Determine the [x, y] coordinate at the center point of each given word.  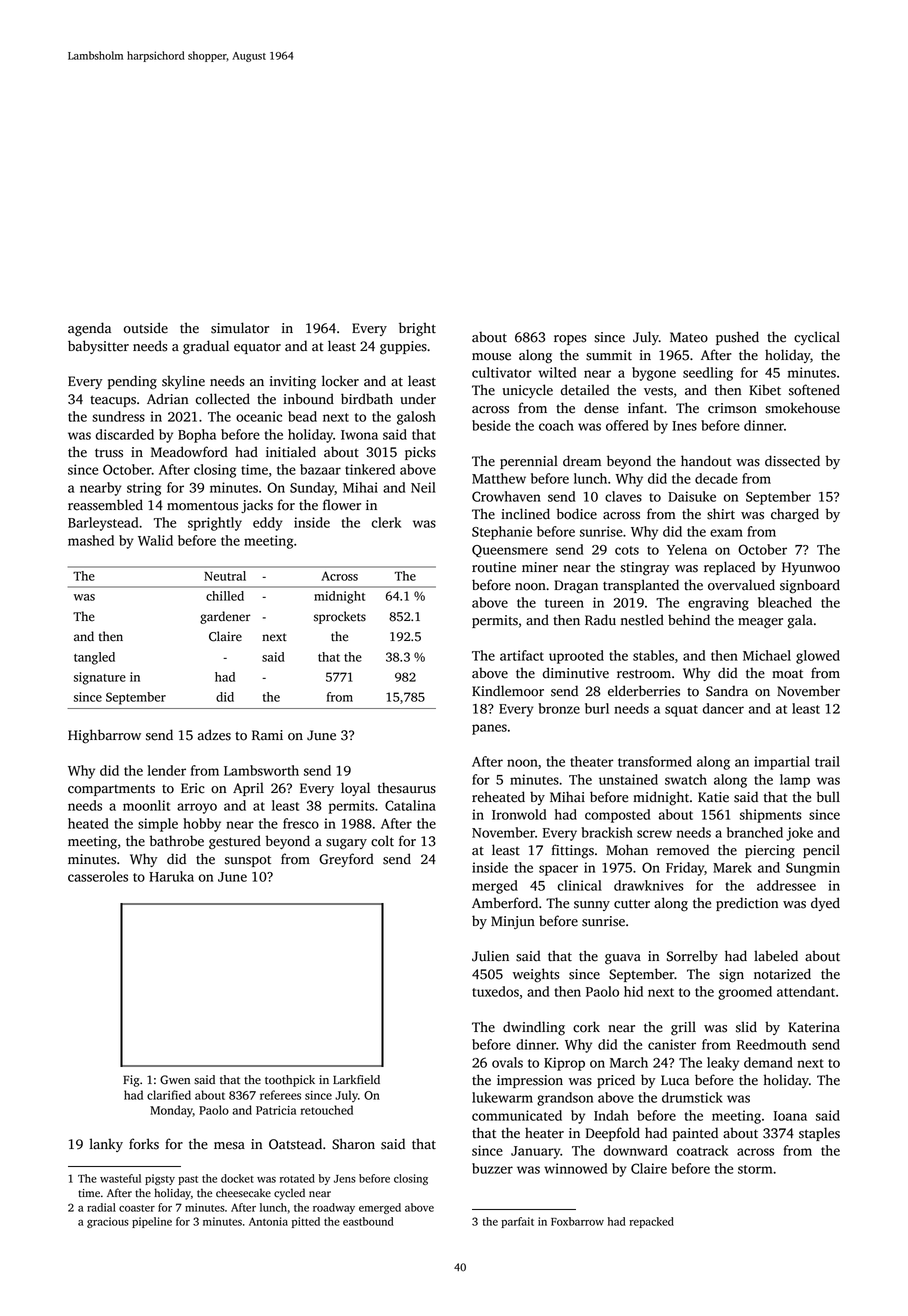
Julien [490, 956]
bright [417, 329]
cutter [632, 904]
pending [132, 382]
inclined [525, 514]
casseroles [98, 876]
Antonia [268, 1221]
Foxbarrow [577, 1221]
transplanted [641, 586]
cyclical [817, 338]
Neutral [225, 576]
